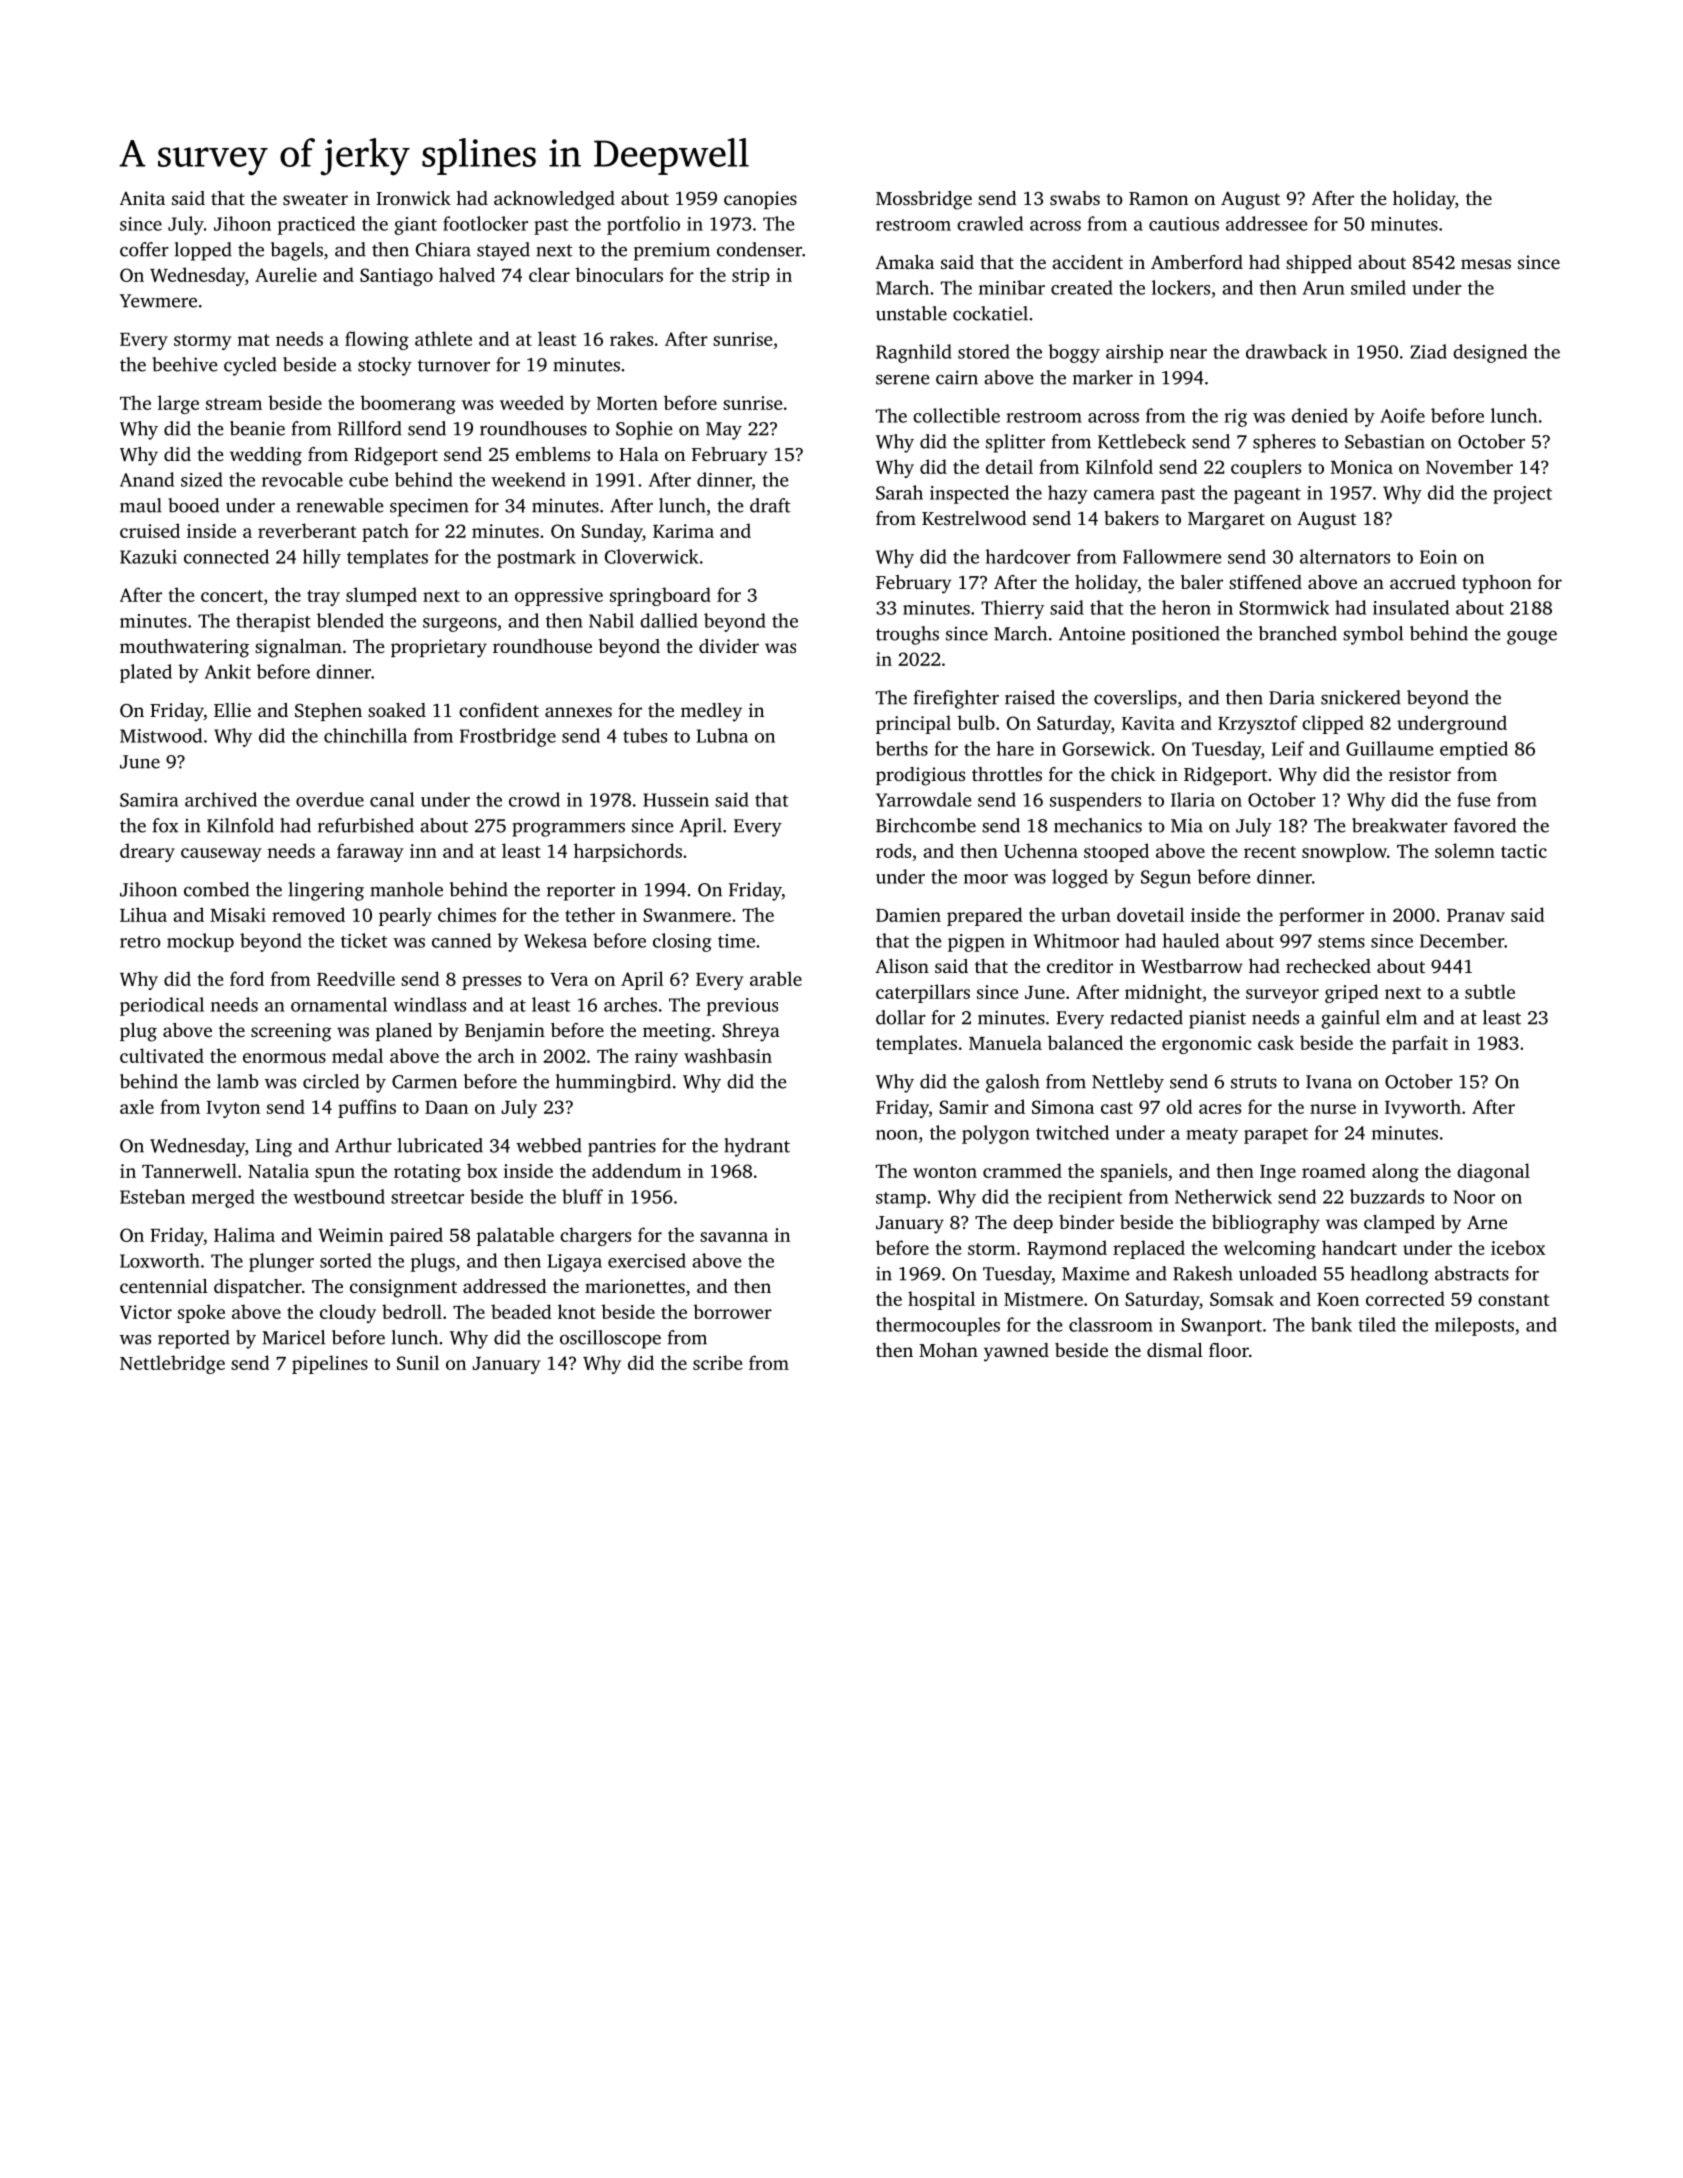 This document has height=2178, width=1683. What do you see at coordinates (216, 889) in the document?
I see `combed` at bounding box center [216, 889].
